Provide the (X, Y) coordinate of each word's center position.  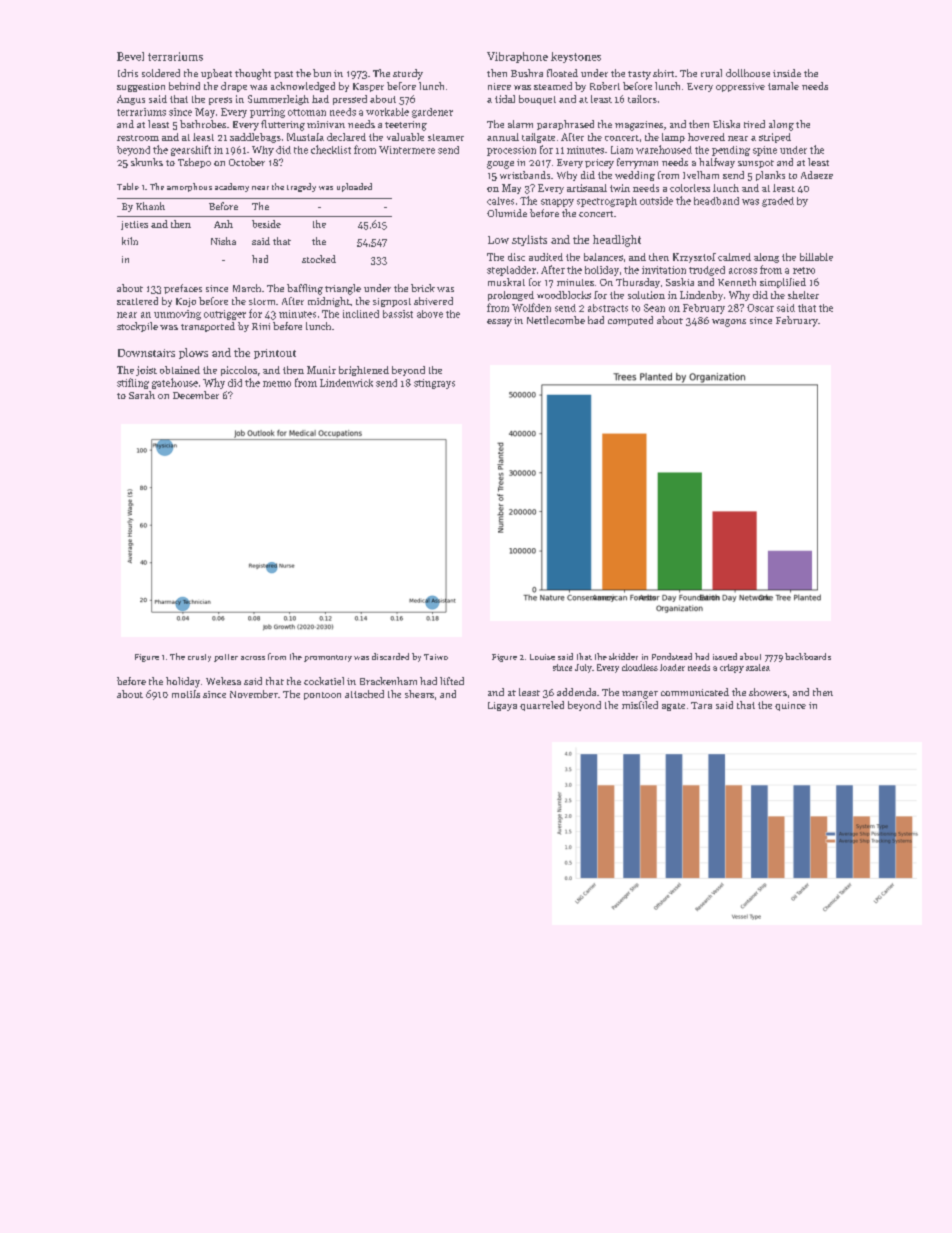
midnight (329, 302)
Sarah (142, 395)
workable (387, 112)
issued (725, 656)
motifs (186, 694)
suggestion (141, 87)
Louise (542, 657)
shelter (803, 295)
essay (499, 323)
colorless (690, 188)
